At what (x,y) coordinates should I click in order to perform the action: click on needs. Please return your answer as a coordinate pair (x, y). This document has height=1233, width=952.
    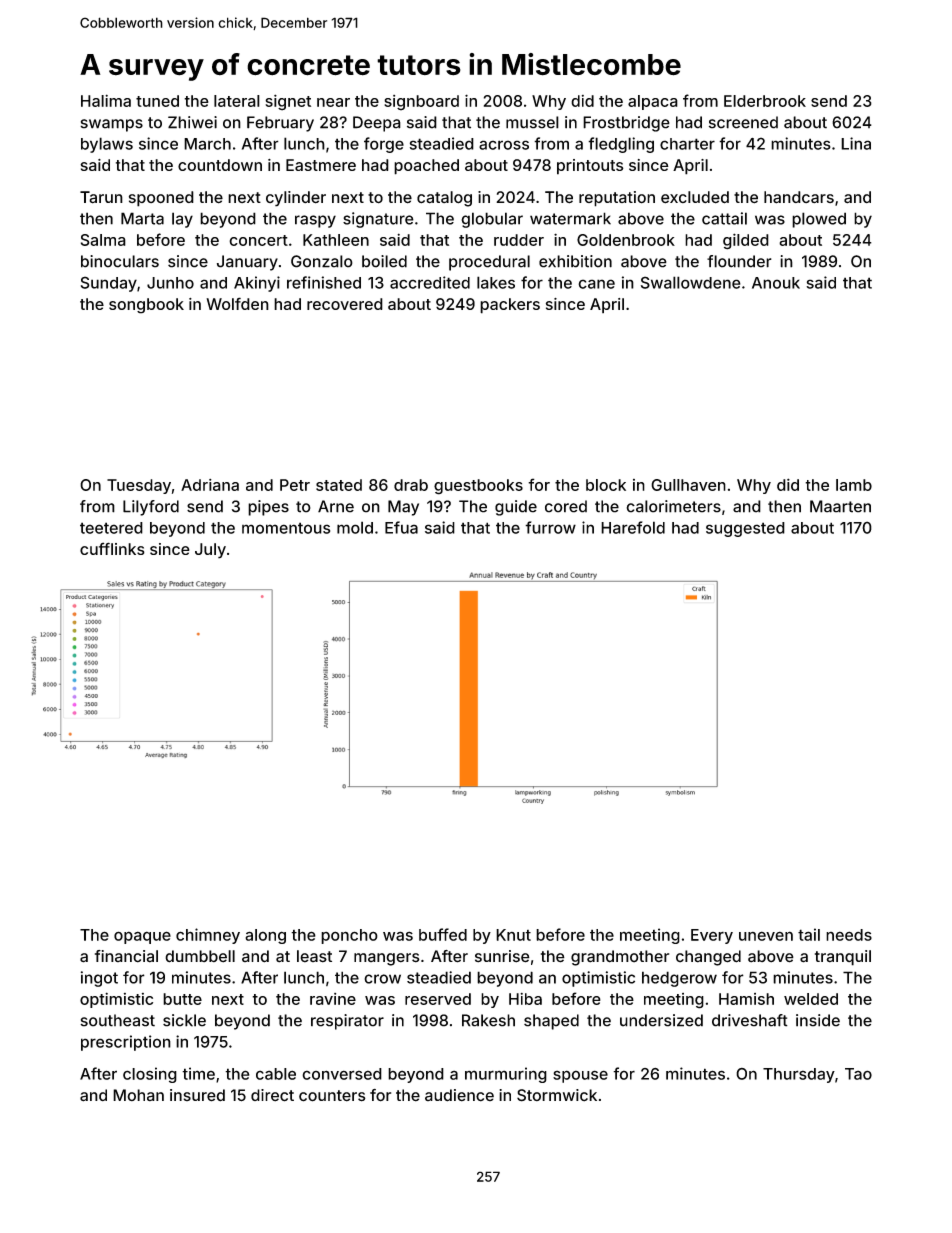
    Looking at the image, I should click on (849, 935).
